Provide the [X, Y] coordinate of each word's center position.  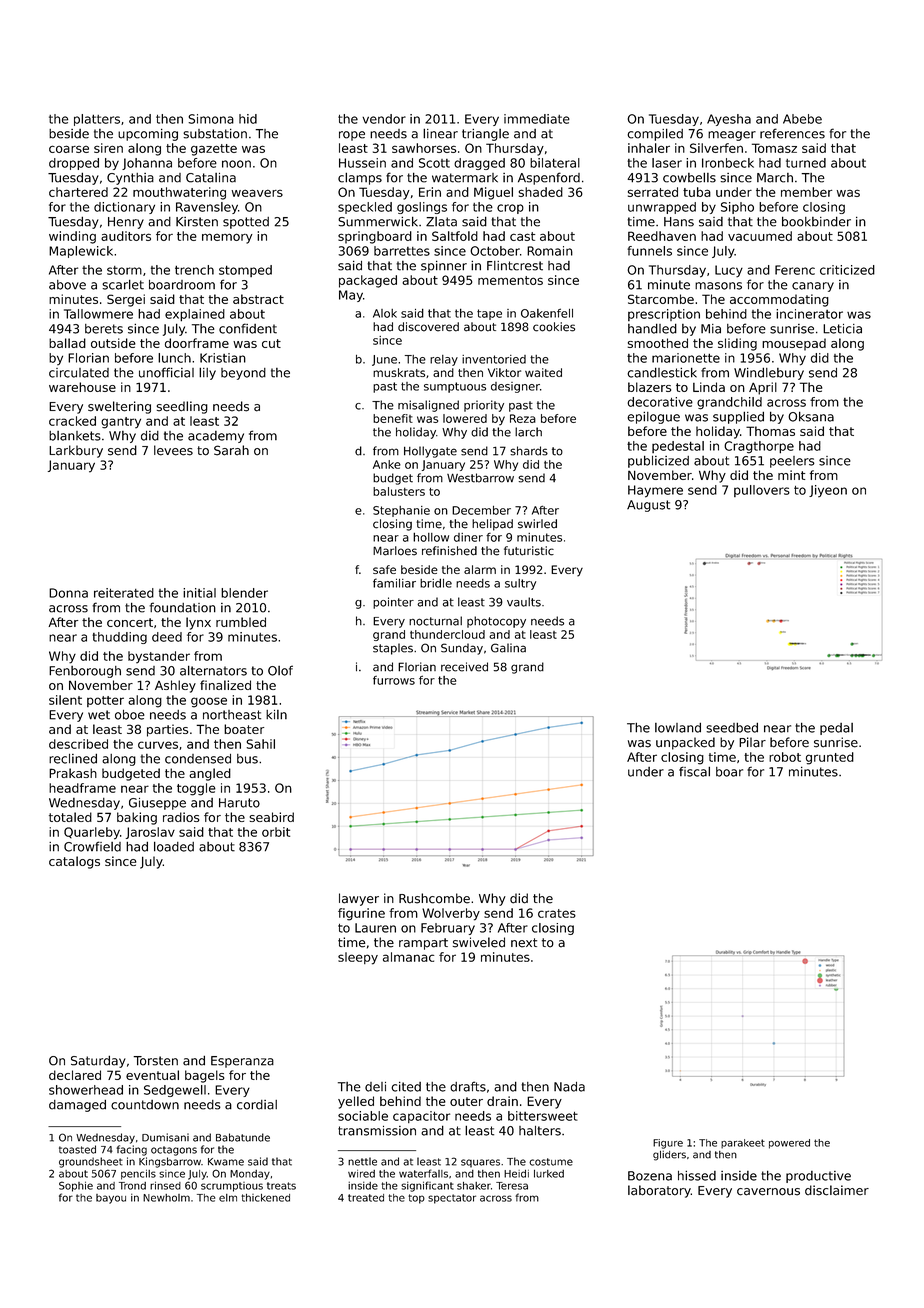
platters [97, 120]
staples [393, 649]
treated [366, 1198]
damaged [77, 1105]
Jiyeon [828, 491]
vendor [384, 119]
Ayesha [729, 120]
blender [244, 593]
